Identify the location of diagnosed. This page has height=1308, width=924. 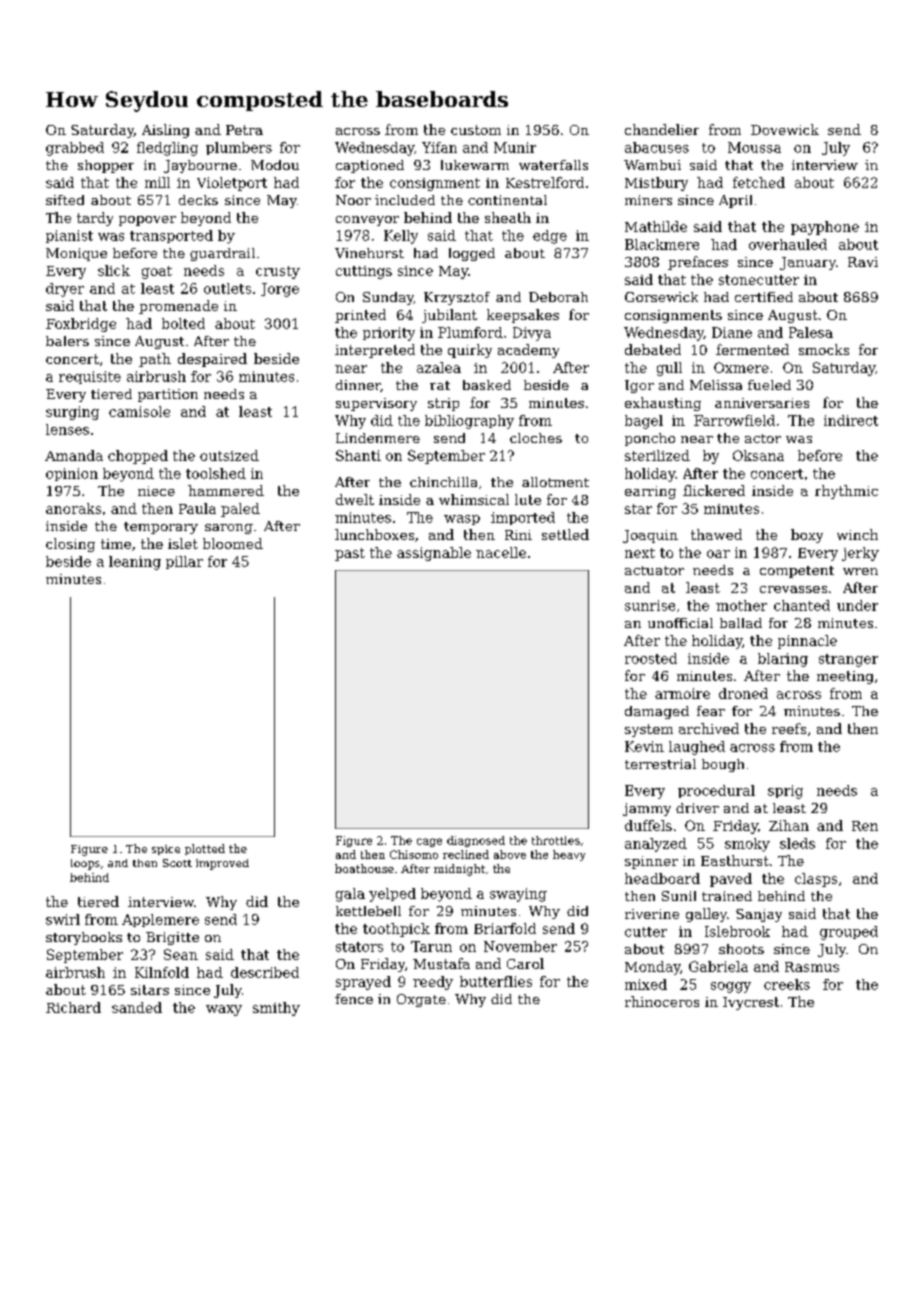
(476, 841).
